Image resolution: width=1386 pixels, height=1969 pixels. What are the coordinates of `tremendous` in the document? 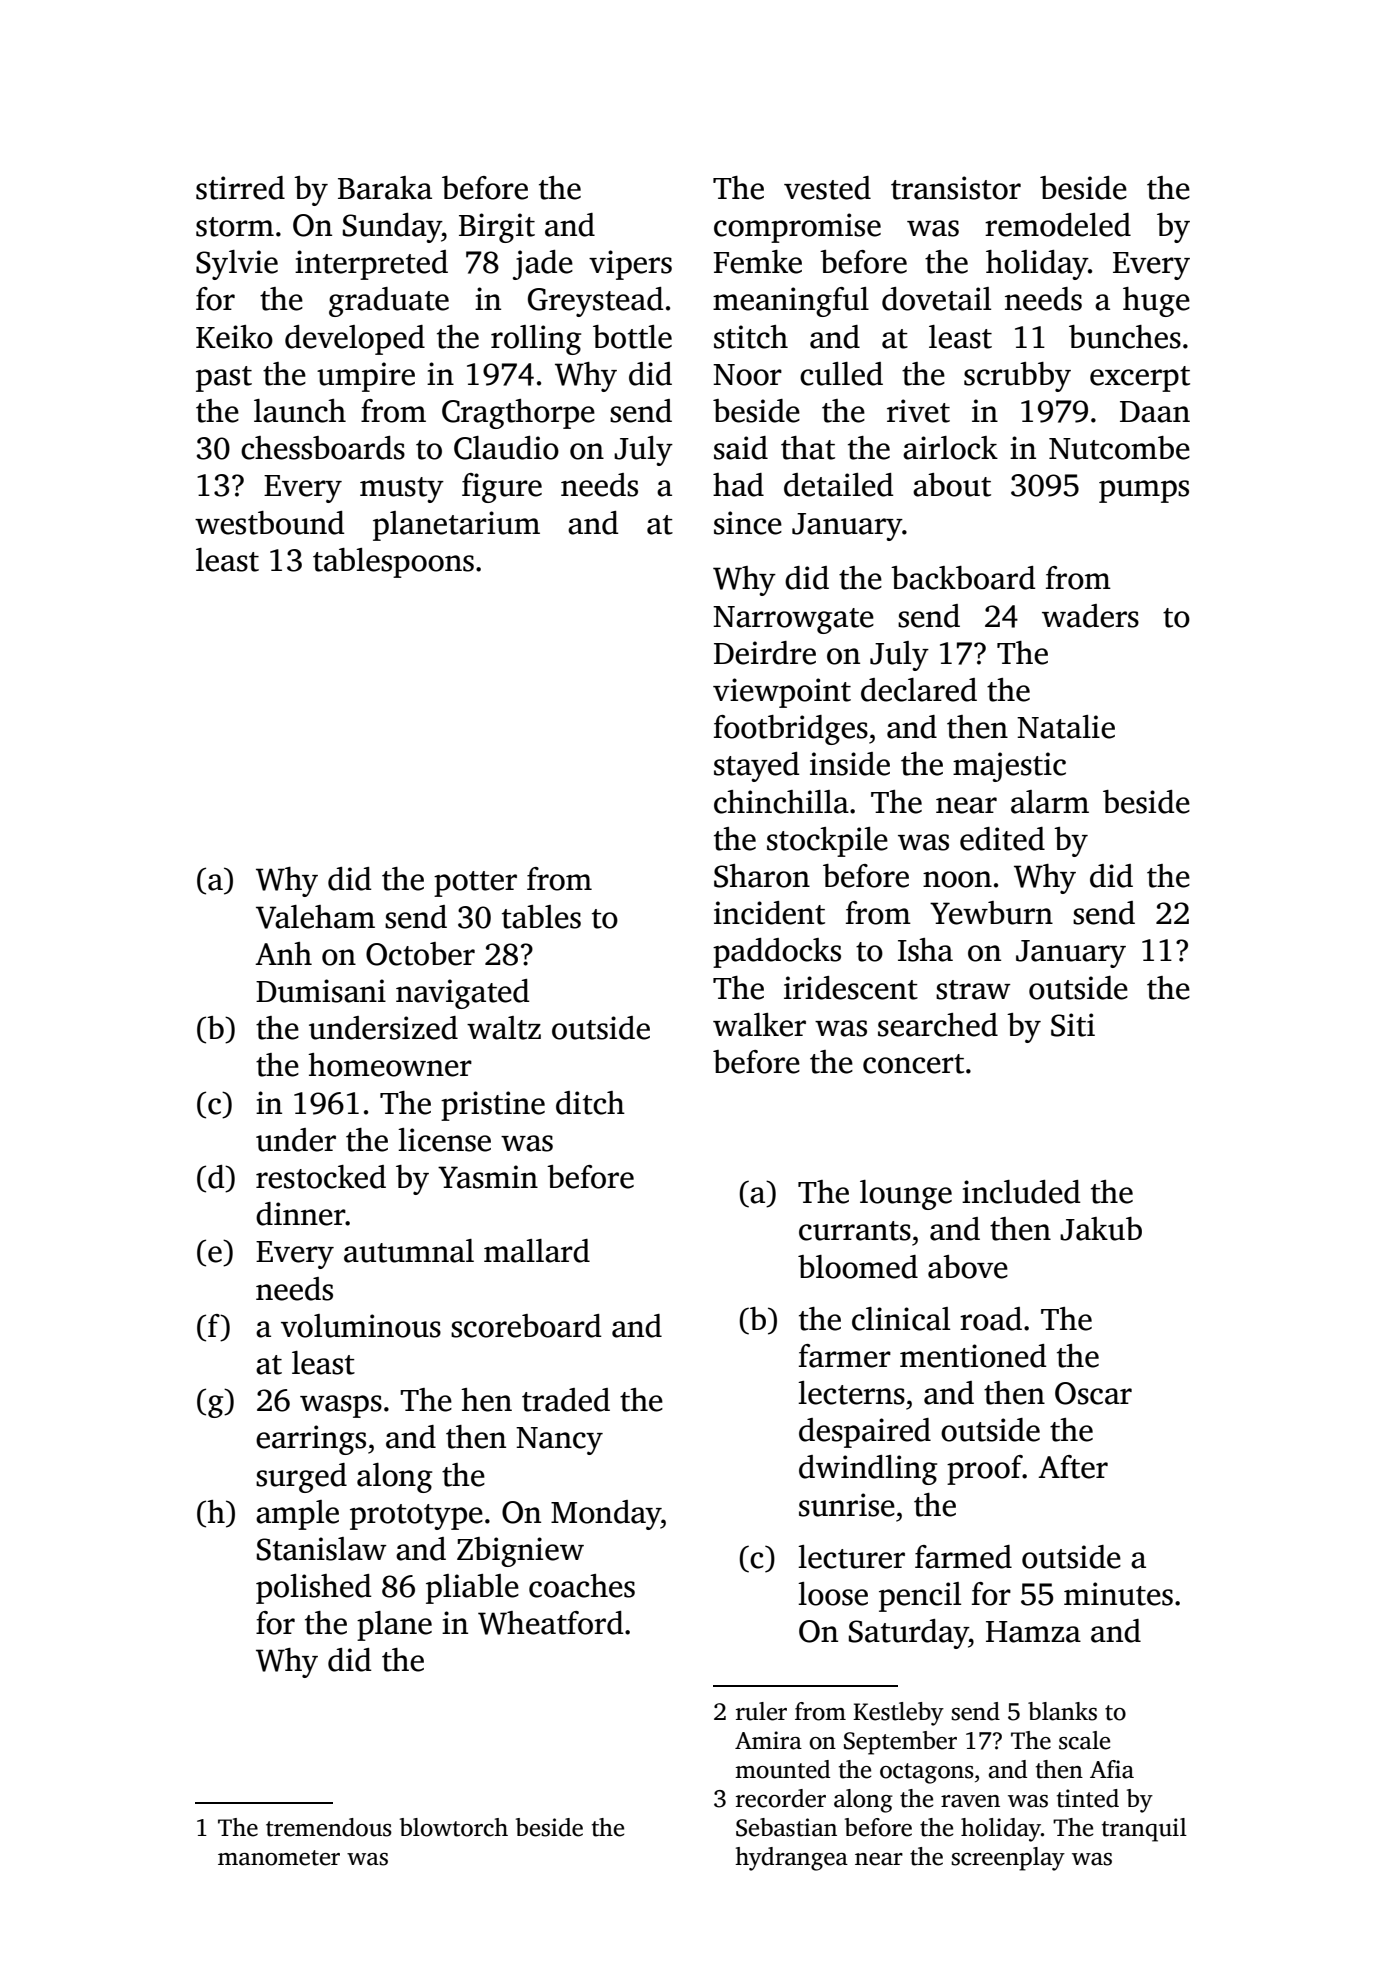 It's located at (329, 1827).
